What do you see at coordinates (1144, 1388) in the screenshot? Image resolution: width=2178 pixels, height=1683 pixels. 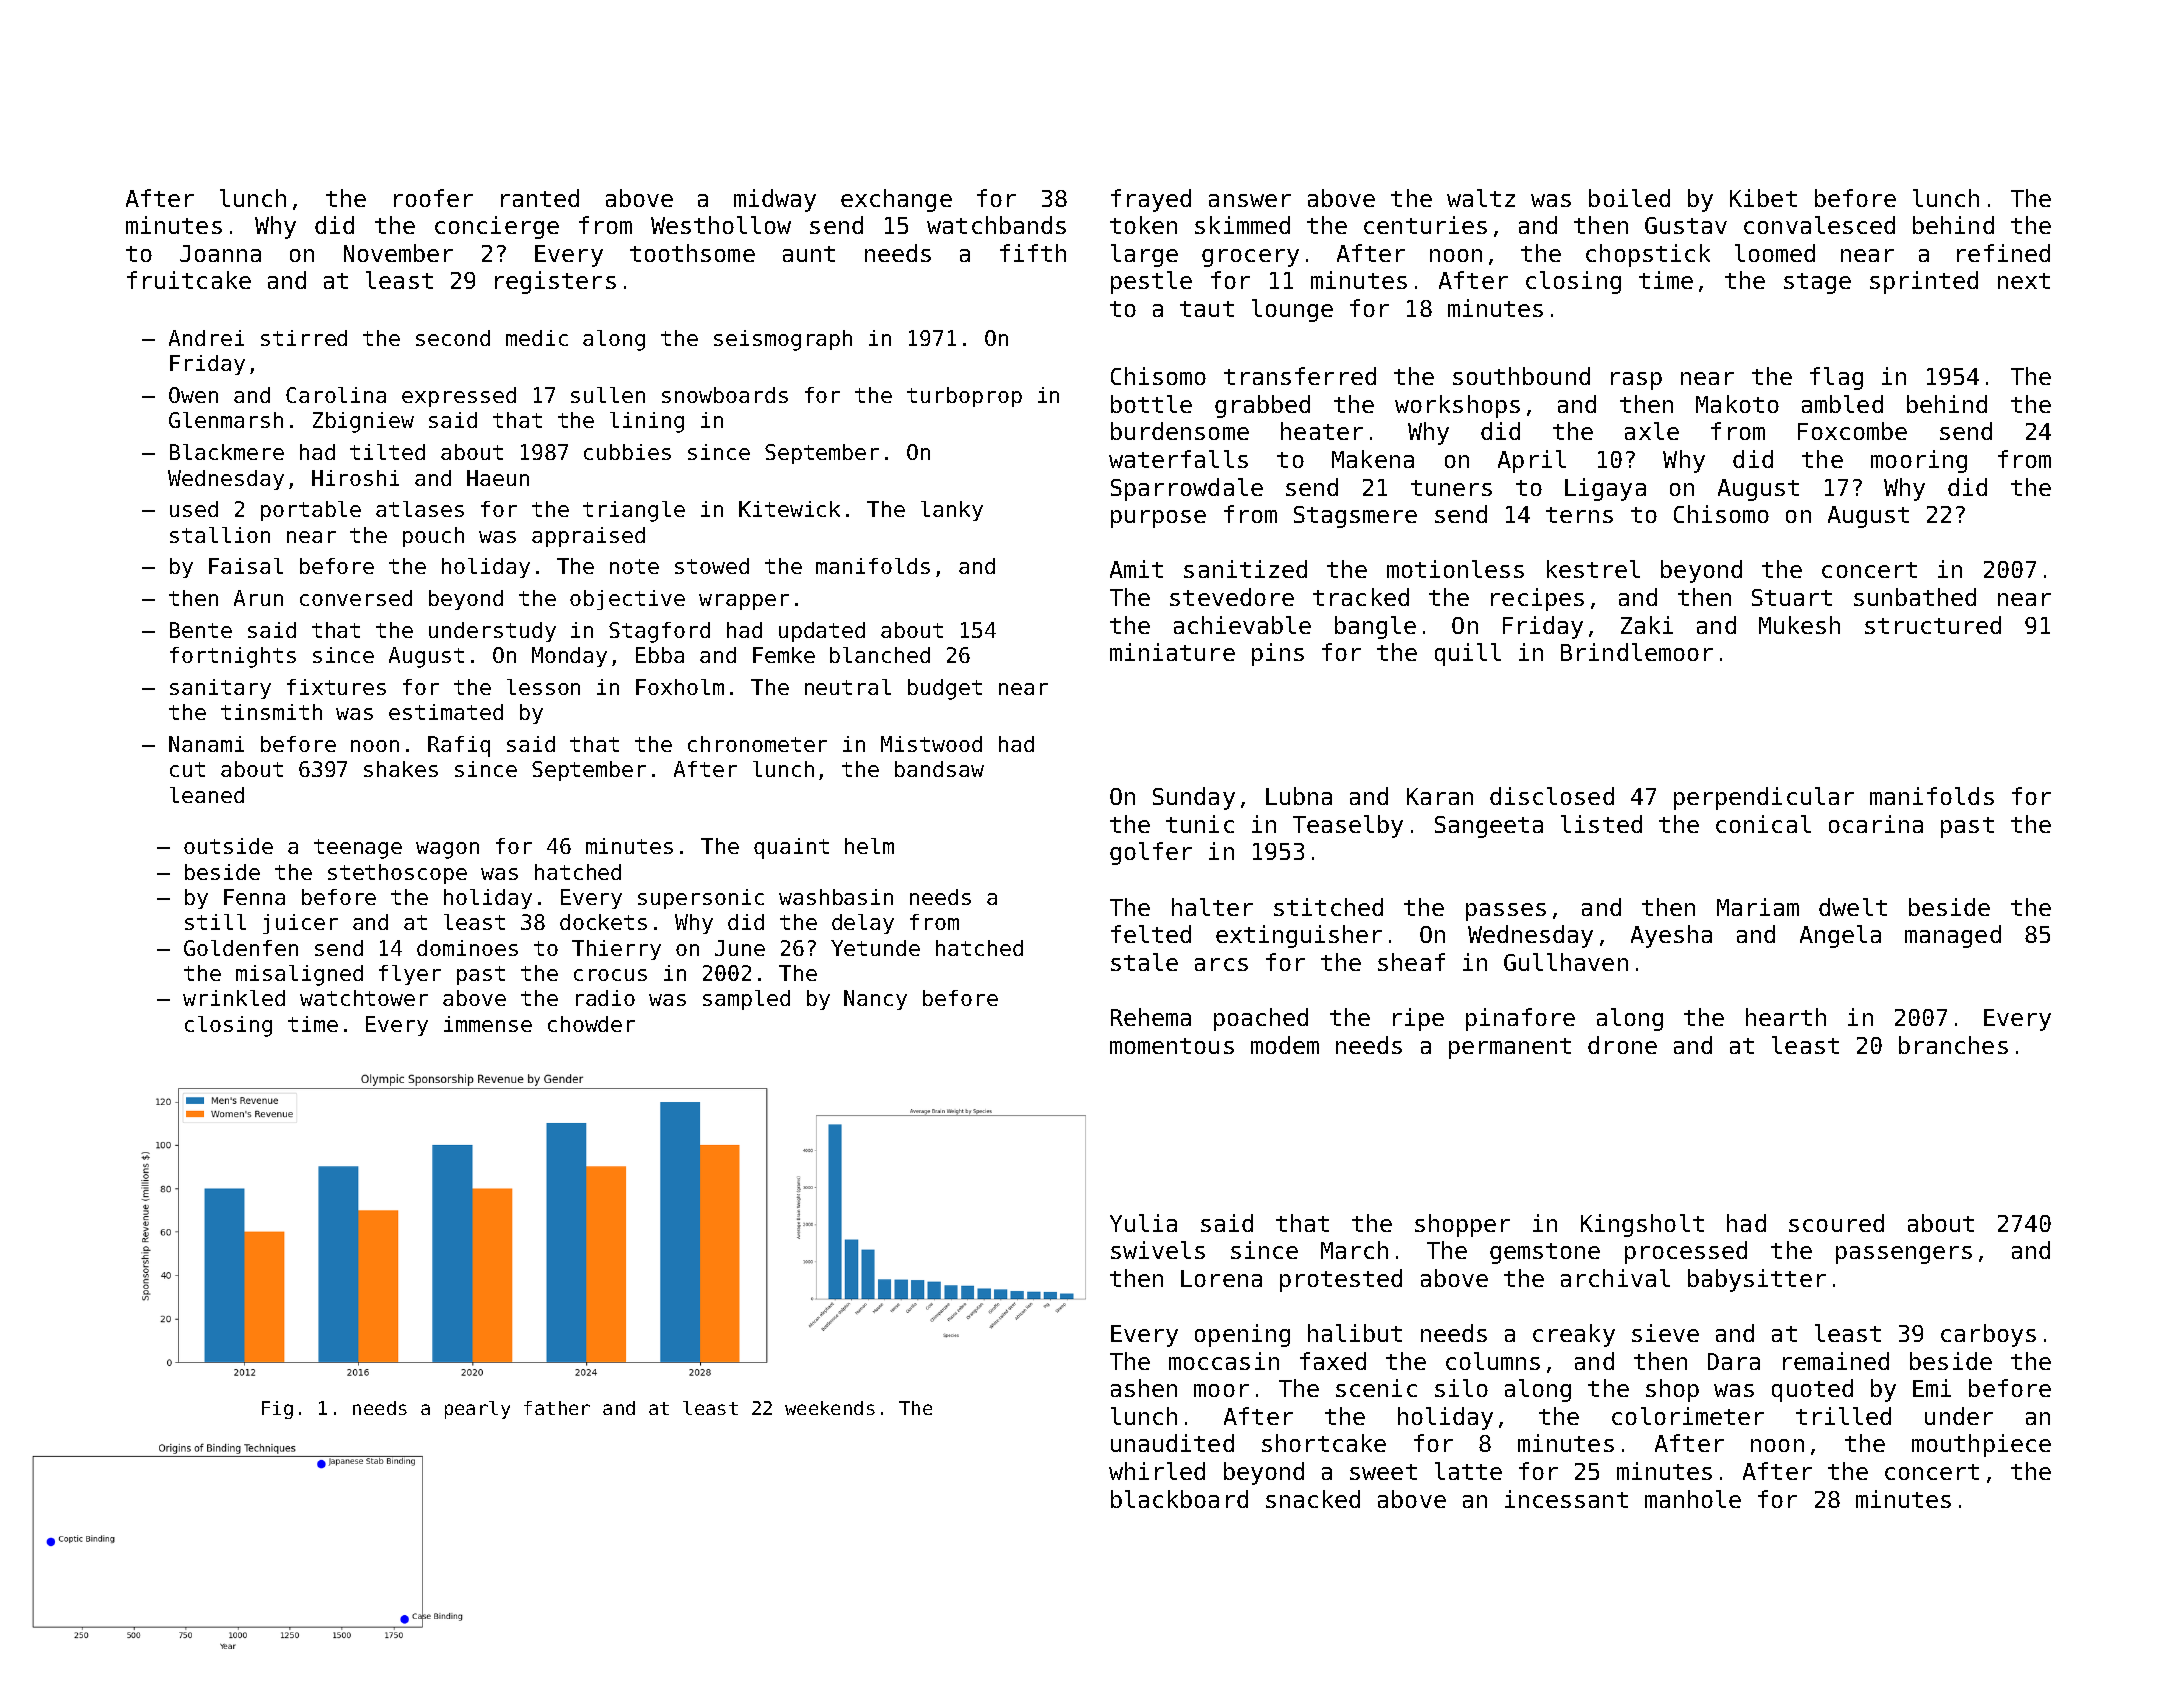 I see `ashen` at bounding box center [1144, 1388].
